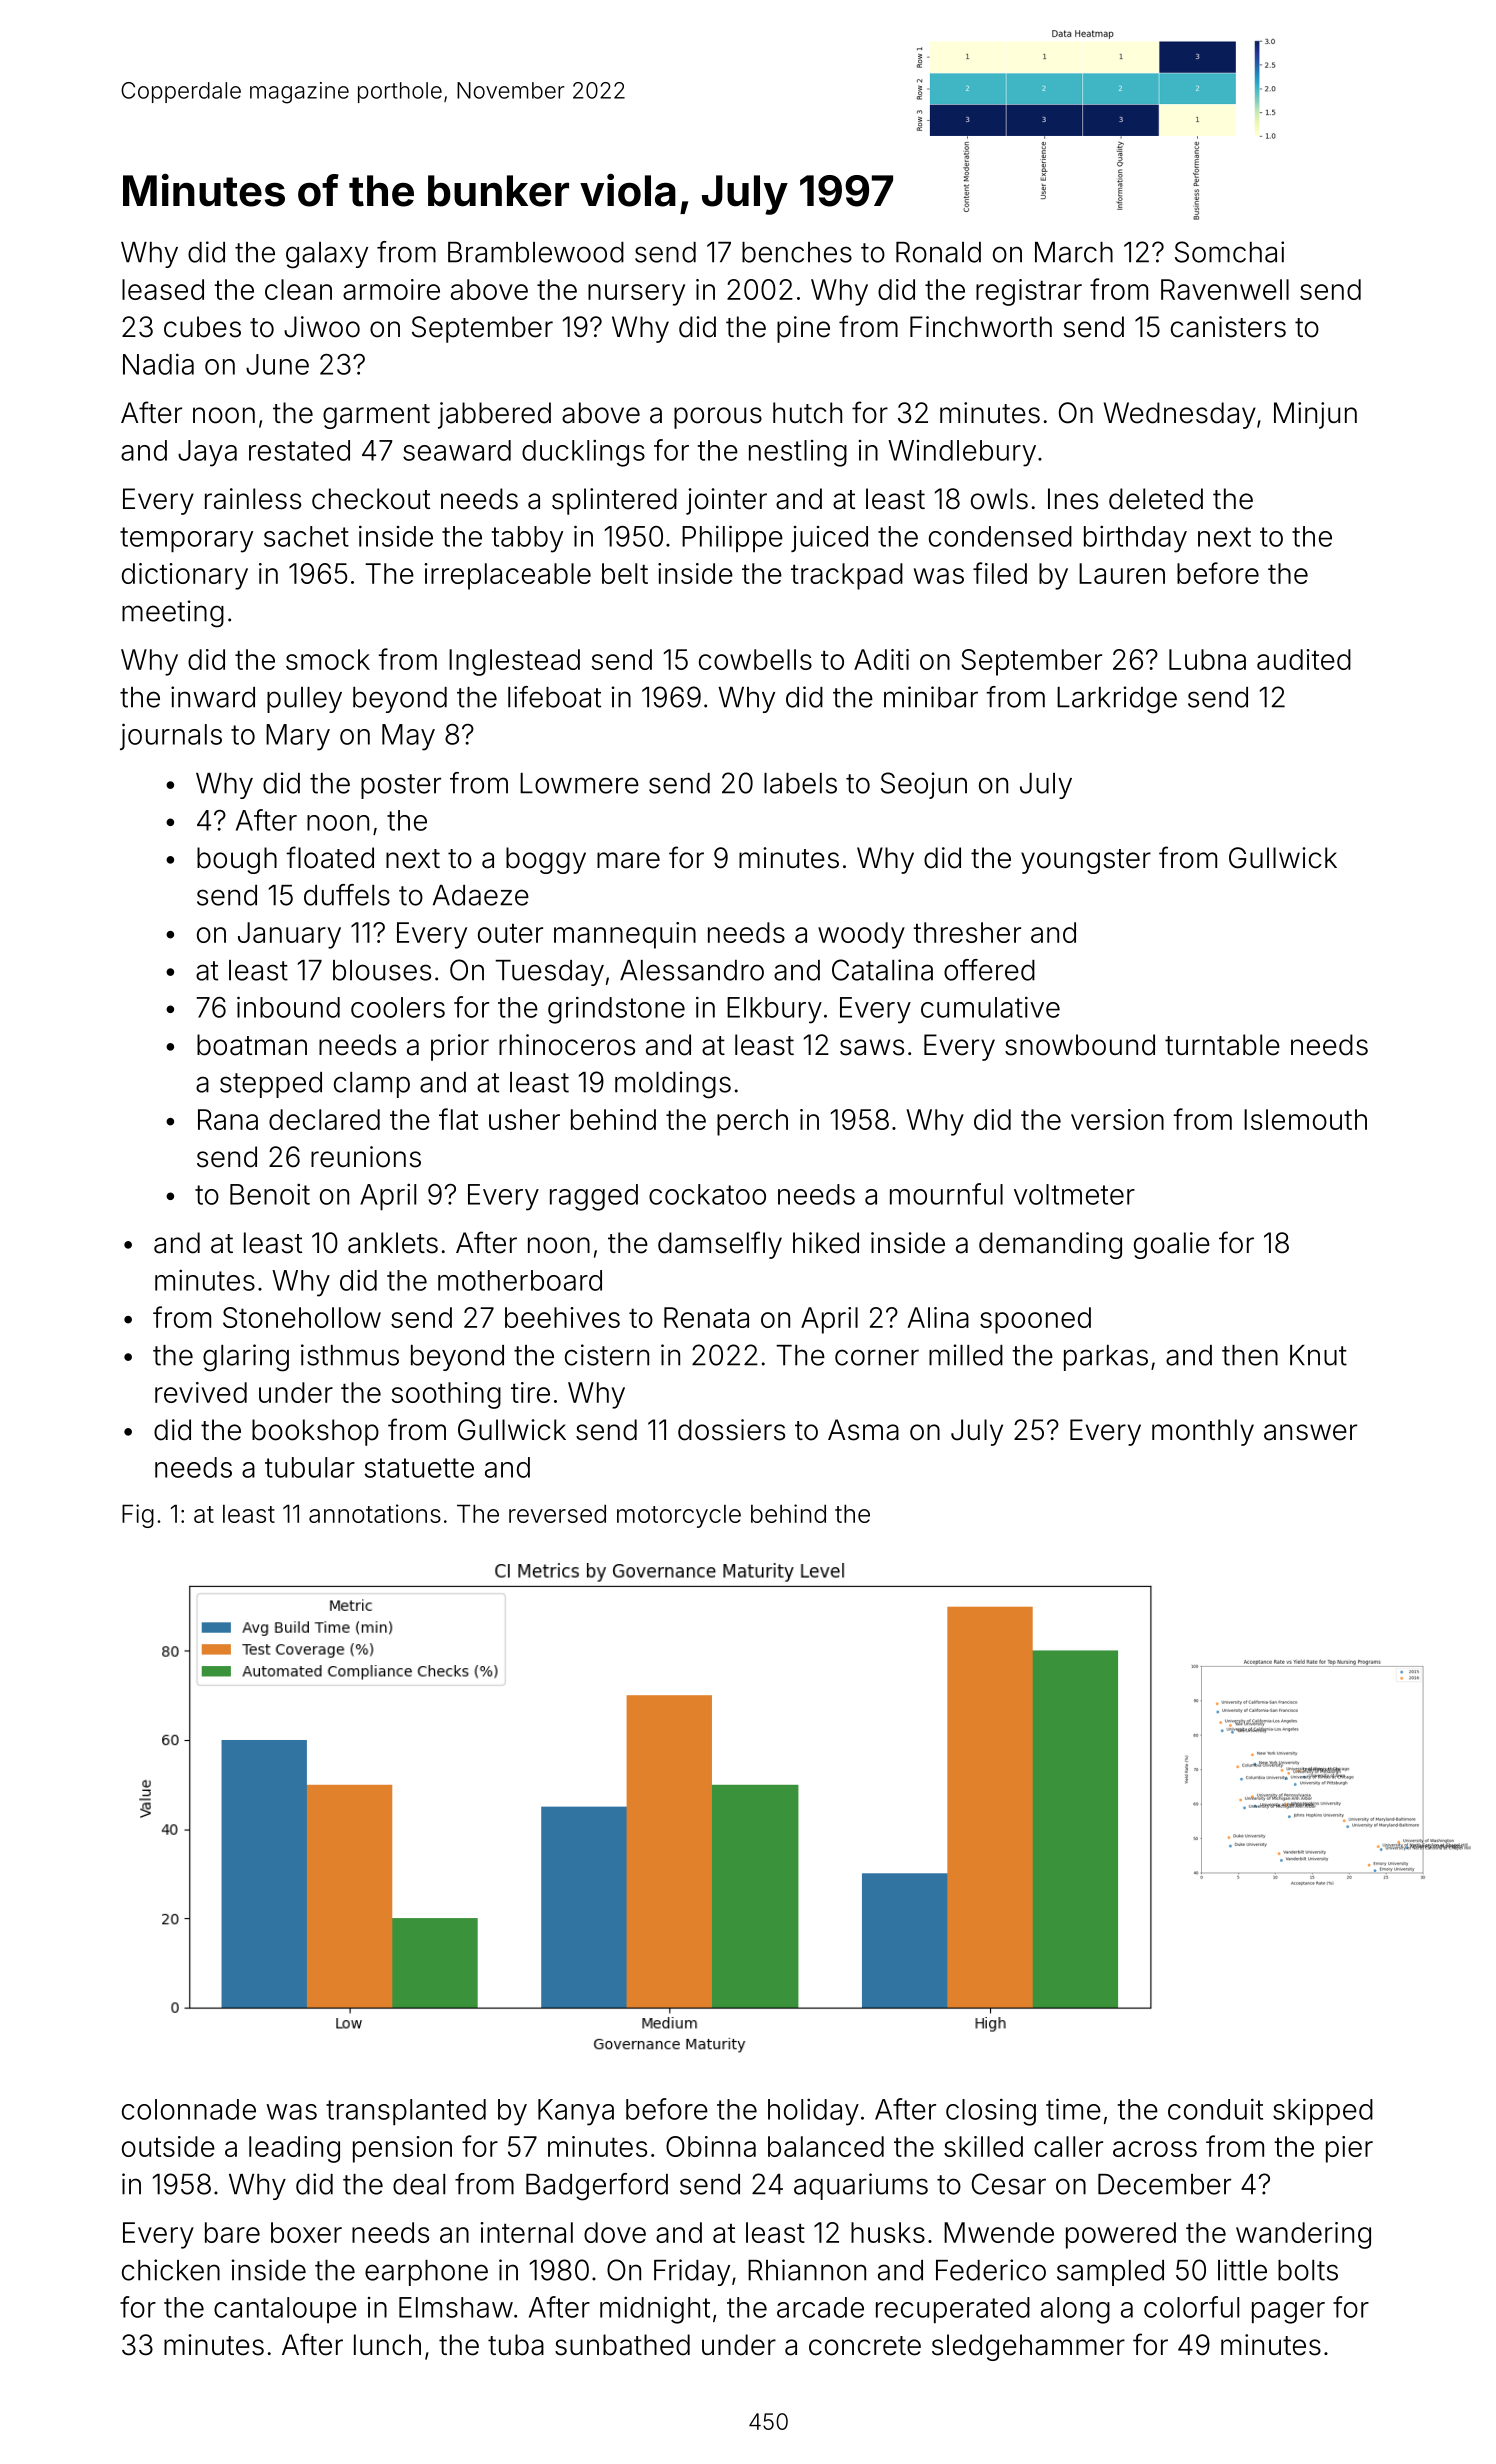 The height and width of the screenshot is (2464, 1496). What do you see at coordinates (398, 1007) in the screenshot?
I see `coolers` at bounding box center [398, 1007].
